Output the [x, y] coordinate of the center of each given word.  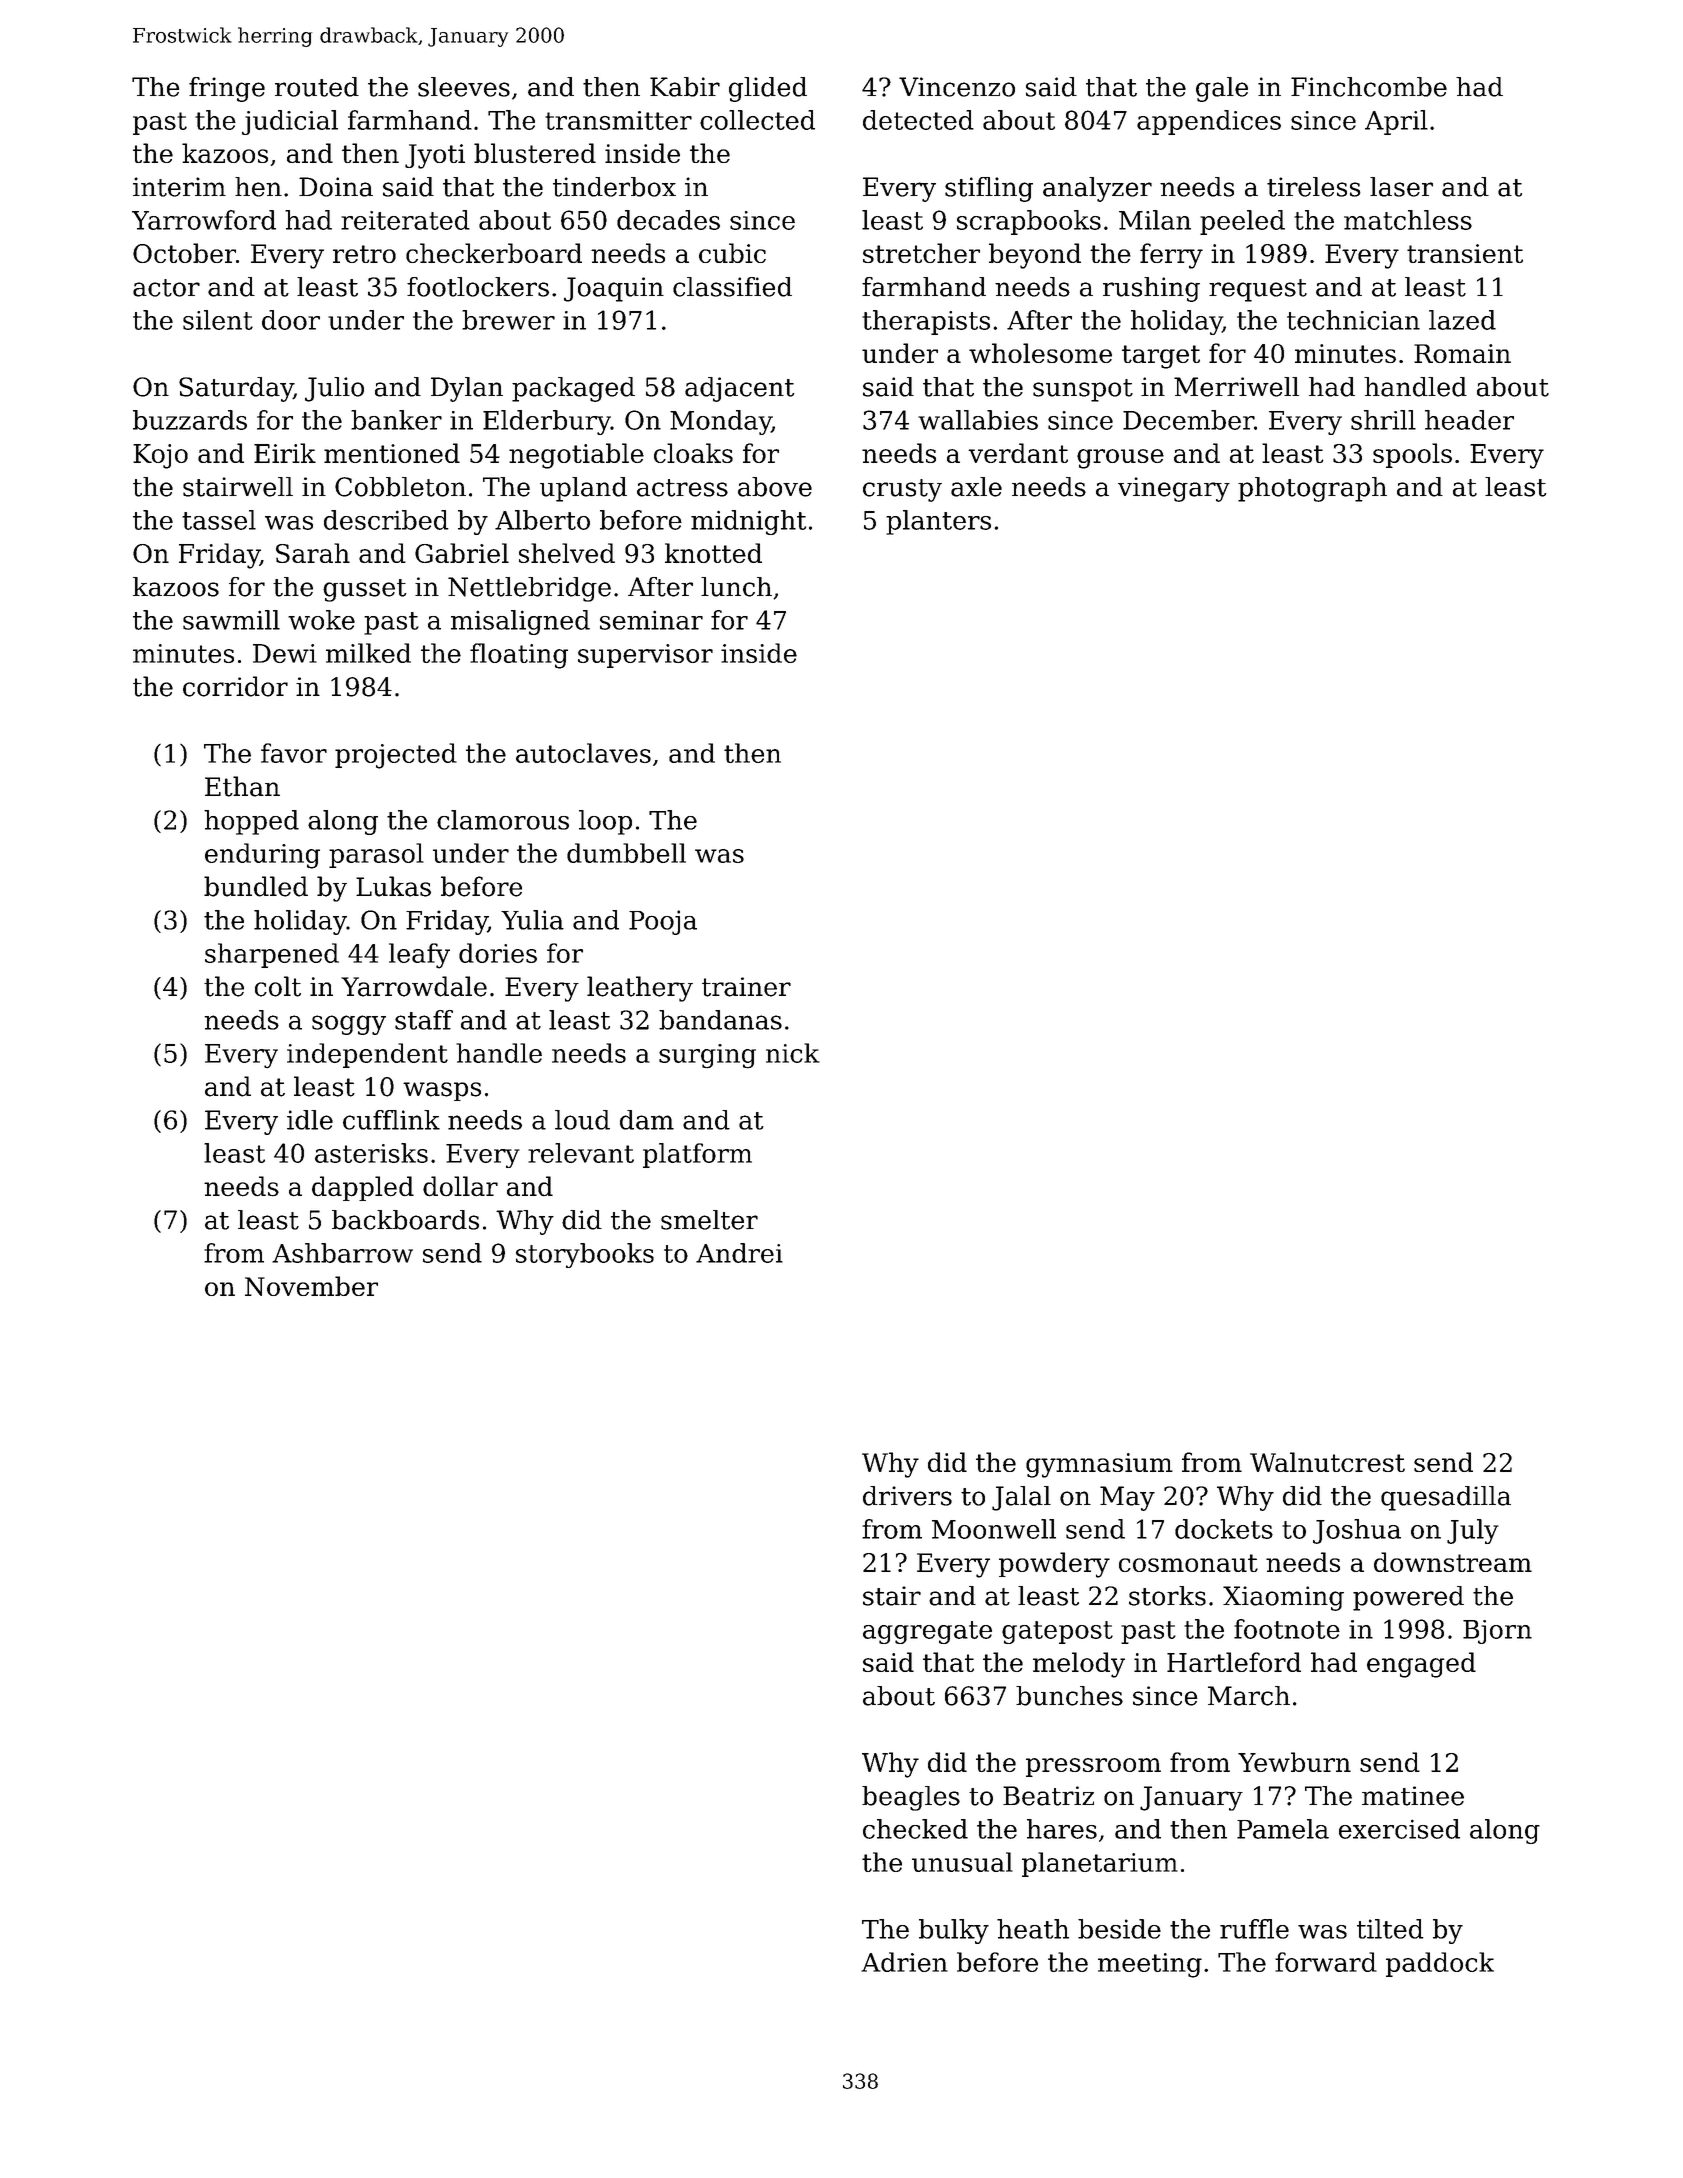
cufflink [391, 1120]
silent [218, 320]
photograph [1312, 489]
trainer [746, 987]
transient [1465, 253]
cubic [732, 253]
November [311, 1286]
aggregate [927, 1632]
